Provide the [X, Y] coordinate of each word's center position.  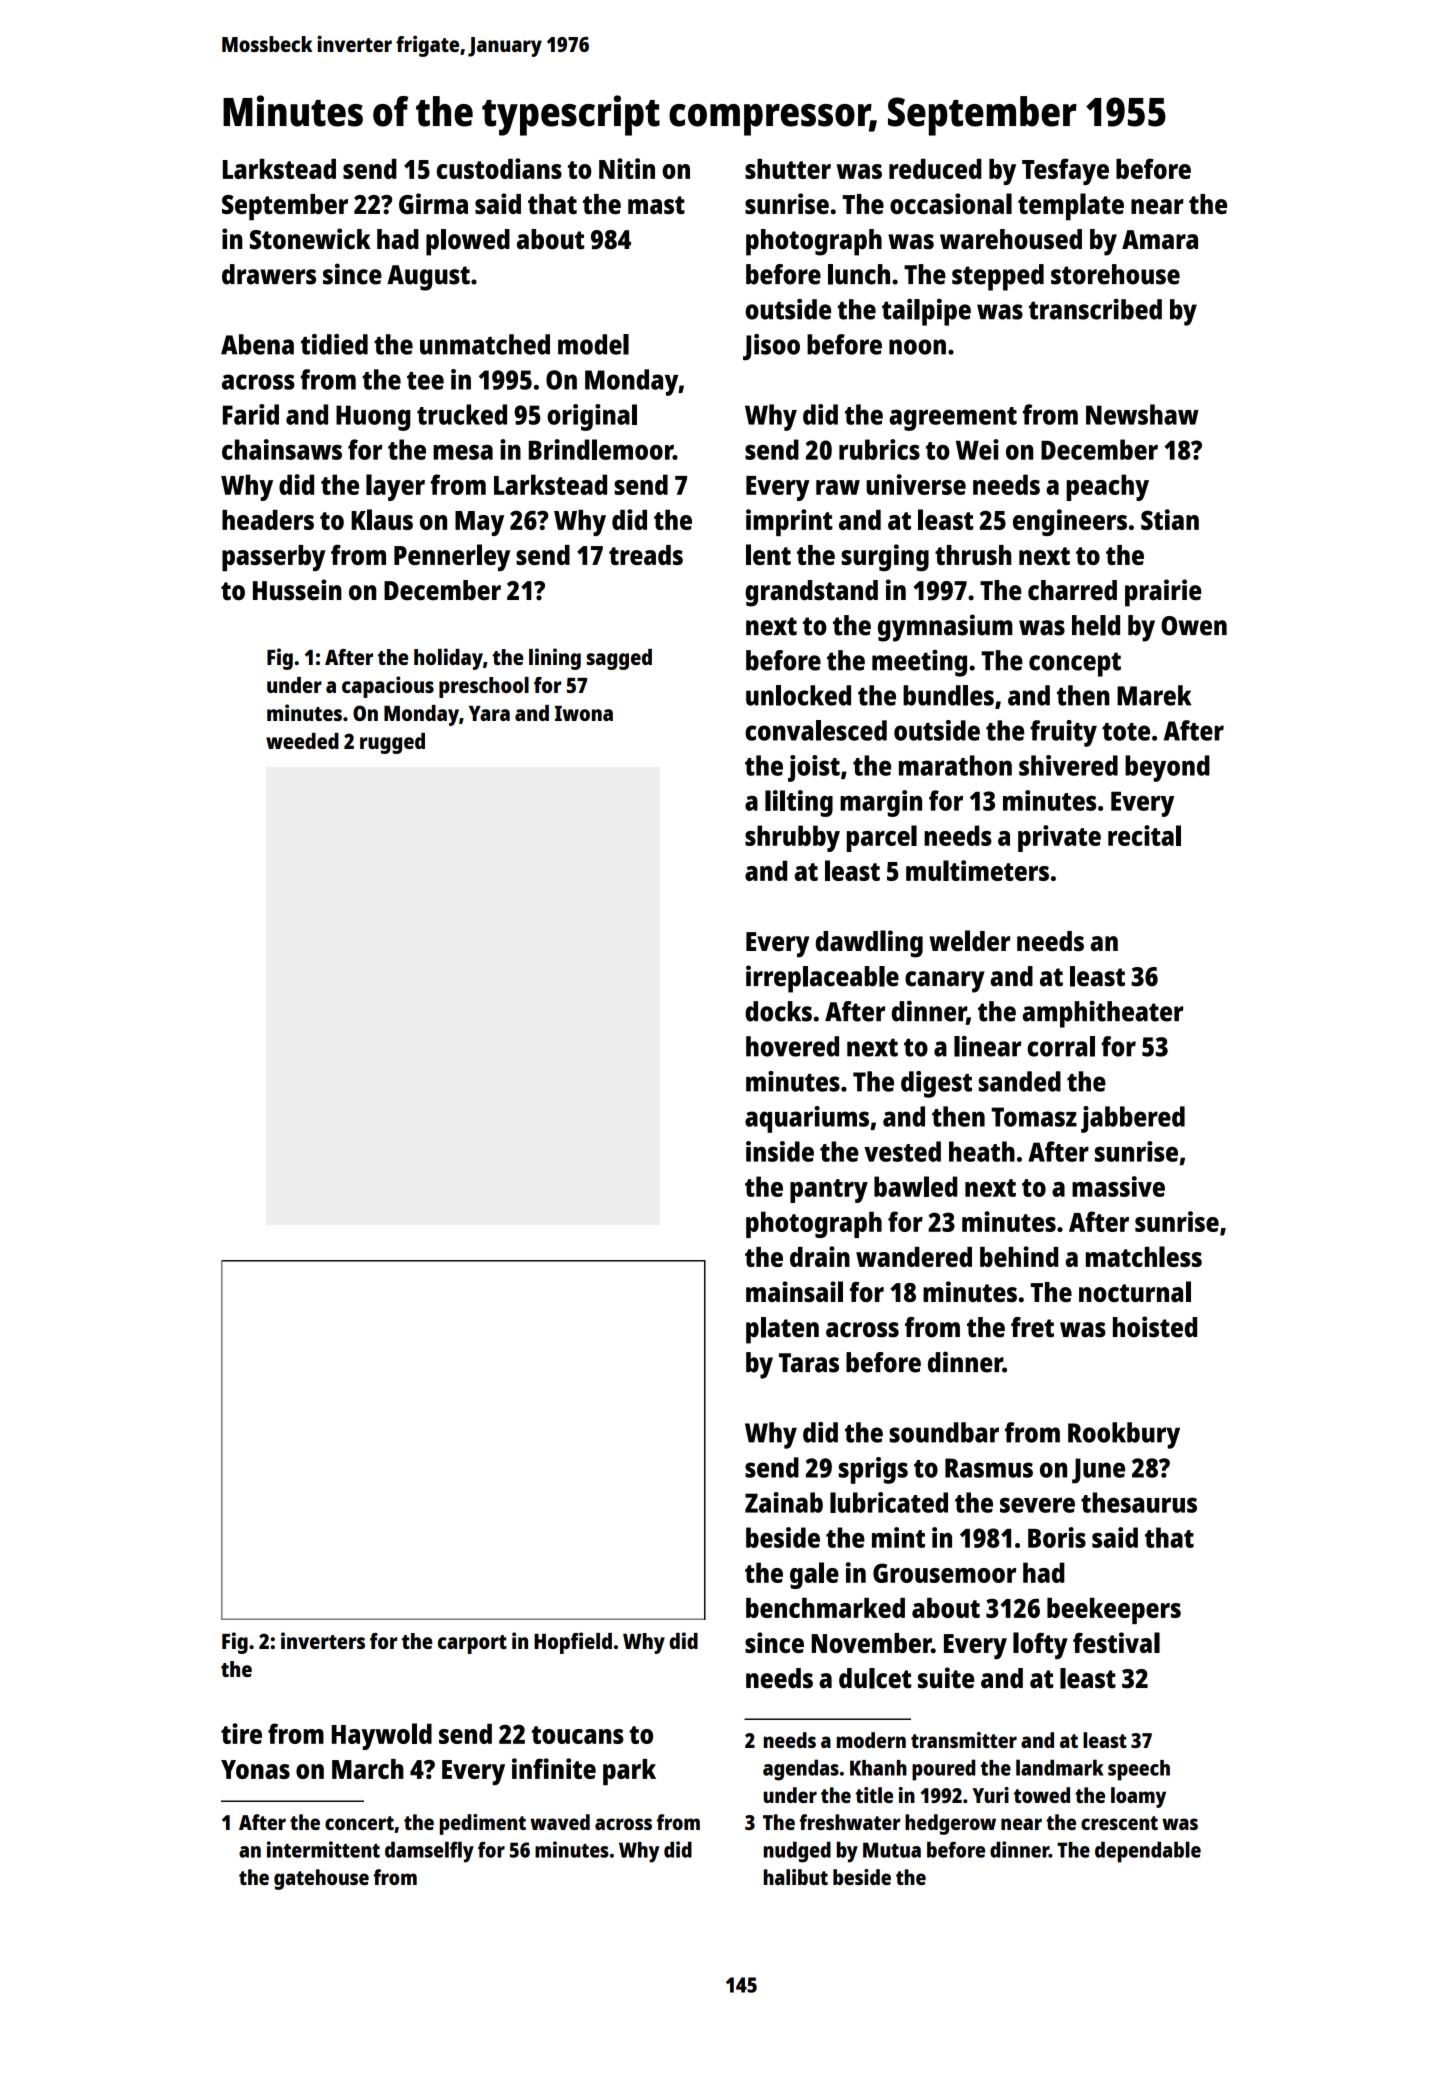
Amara [1160, 240]
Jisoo [771, 347]
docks [778, 1011]
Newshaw [1142, 414]
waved [560, 1822]
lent [768, 554]
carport [472, 1644]
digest [936, 1084]
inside [780, 1151]
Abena [257, 344]
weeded [302, 741]
